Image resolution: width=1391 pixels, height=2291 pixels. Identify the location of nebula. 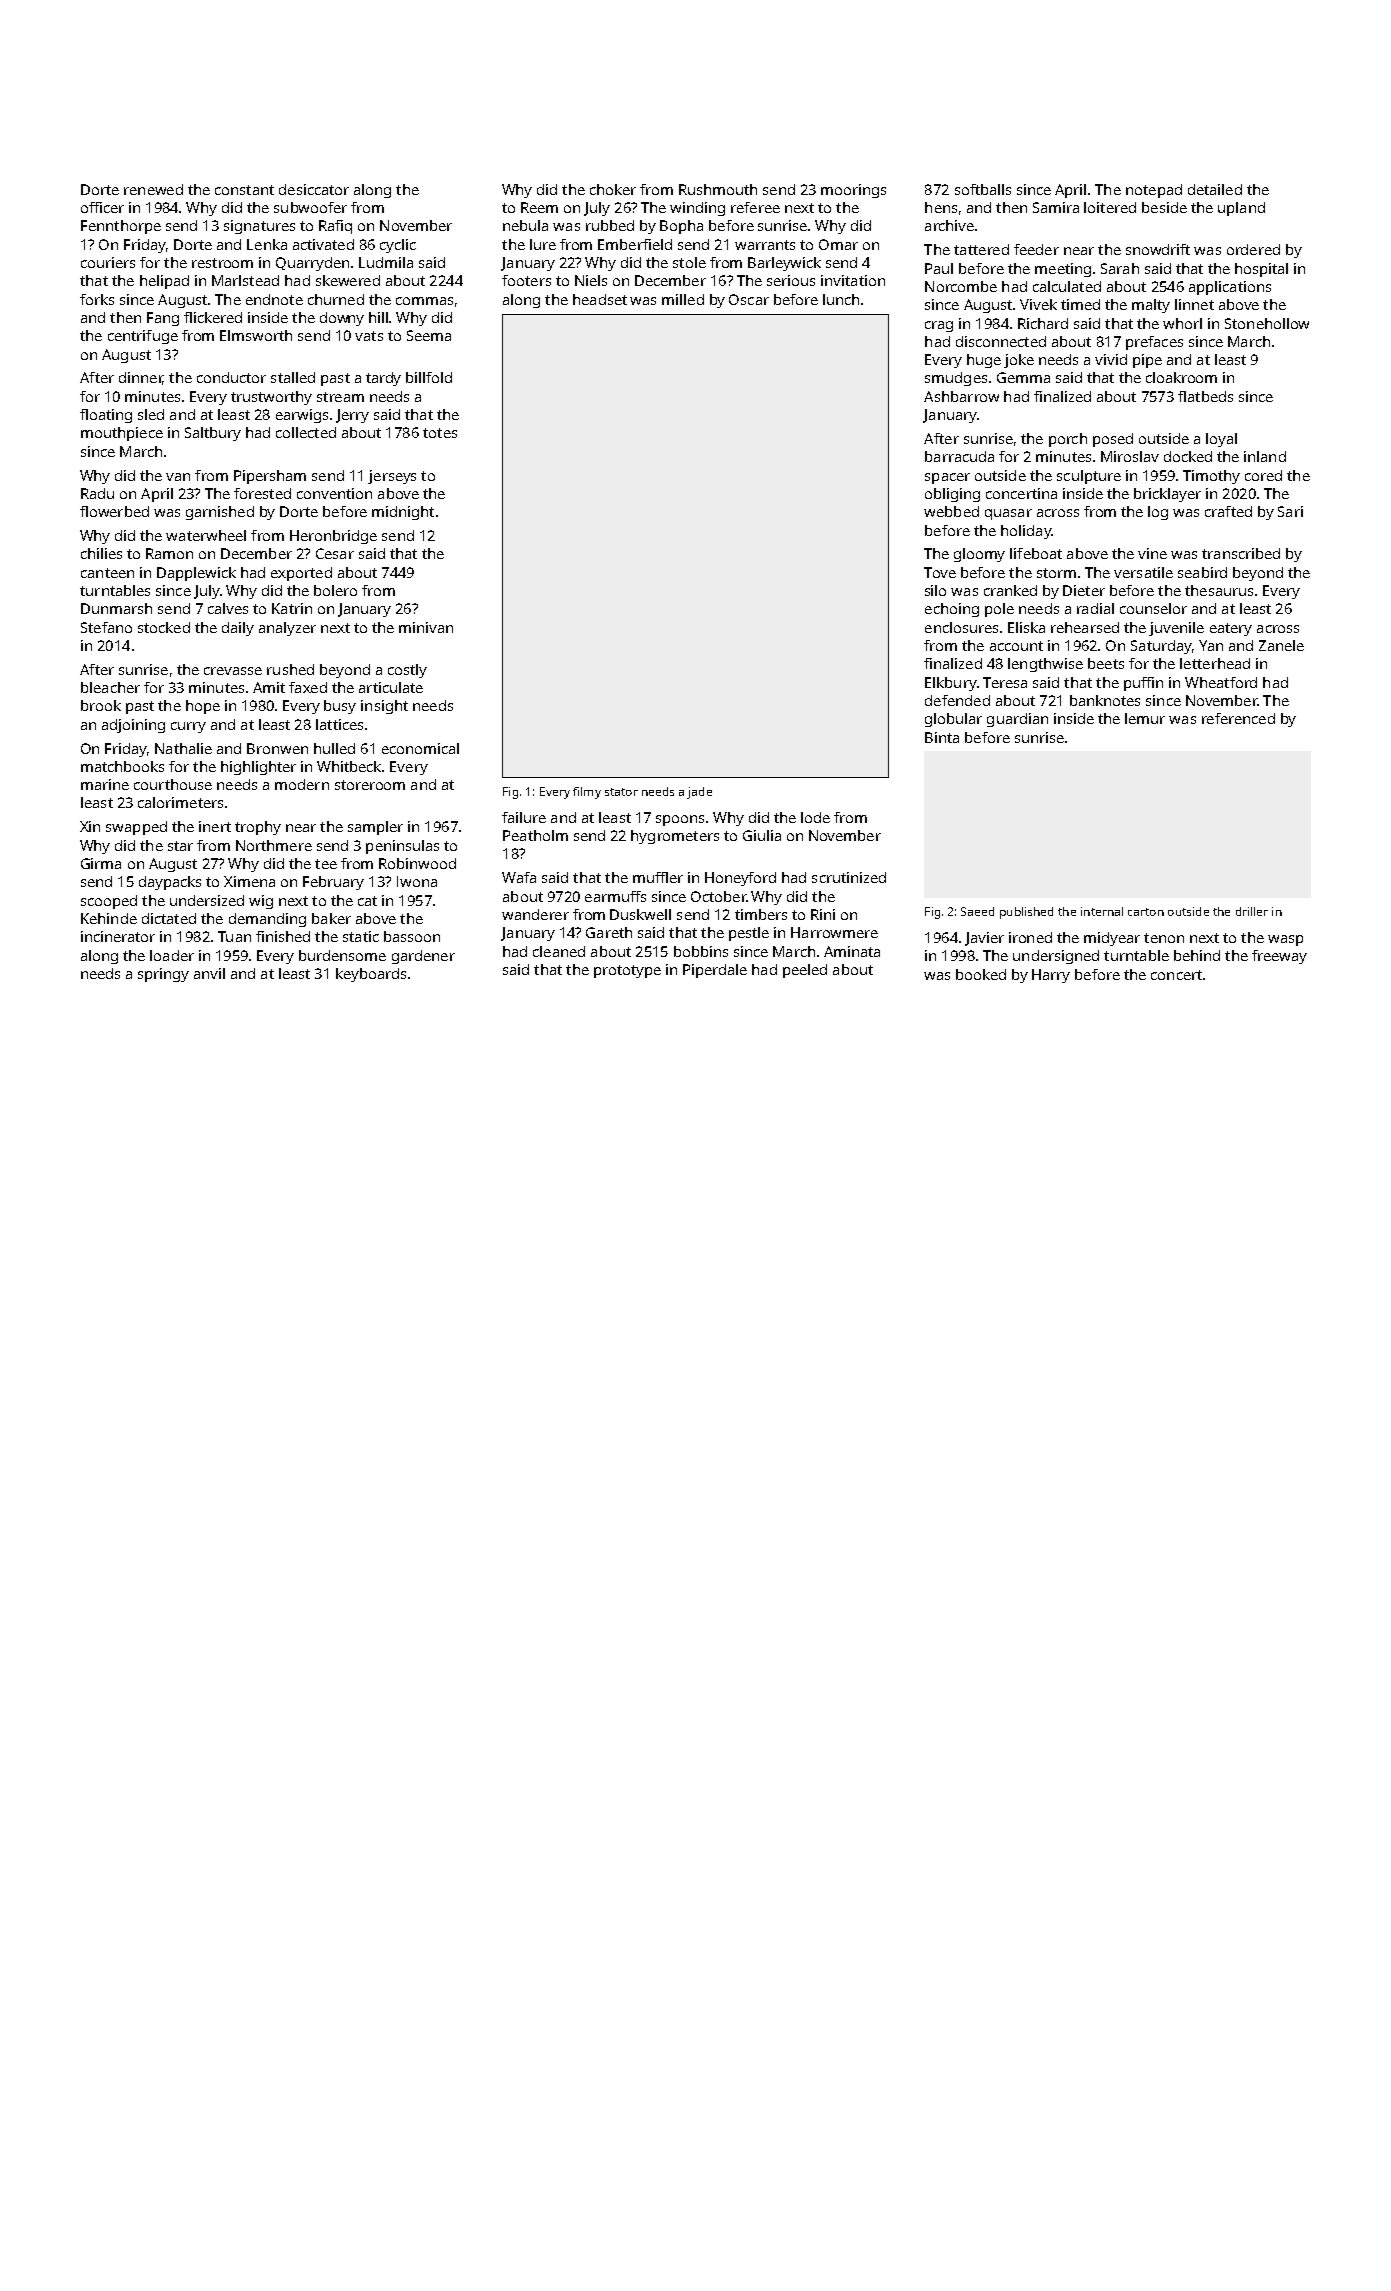
(525, 225).
